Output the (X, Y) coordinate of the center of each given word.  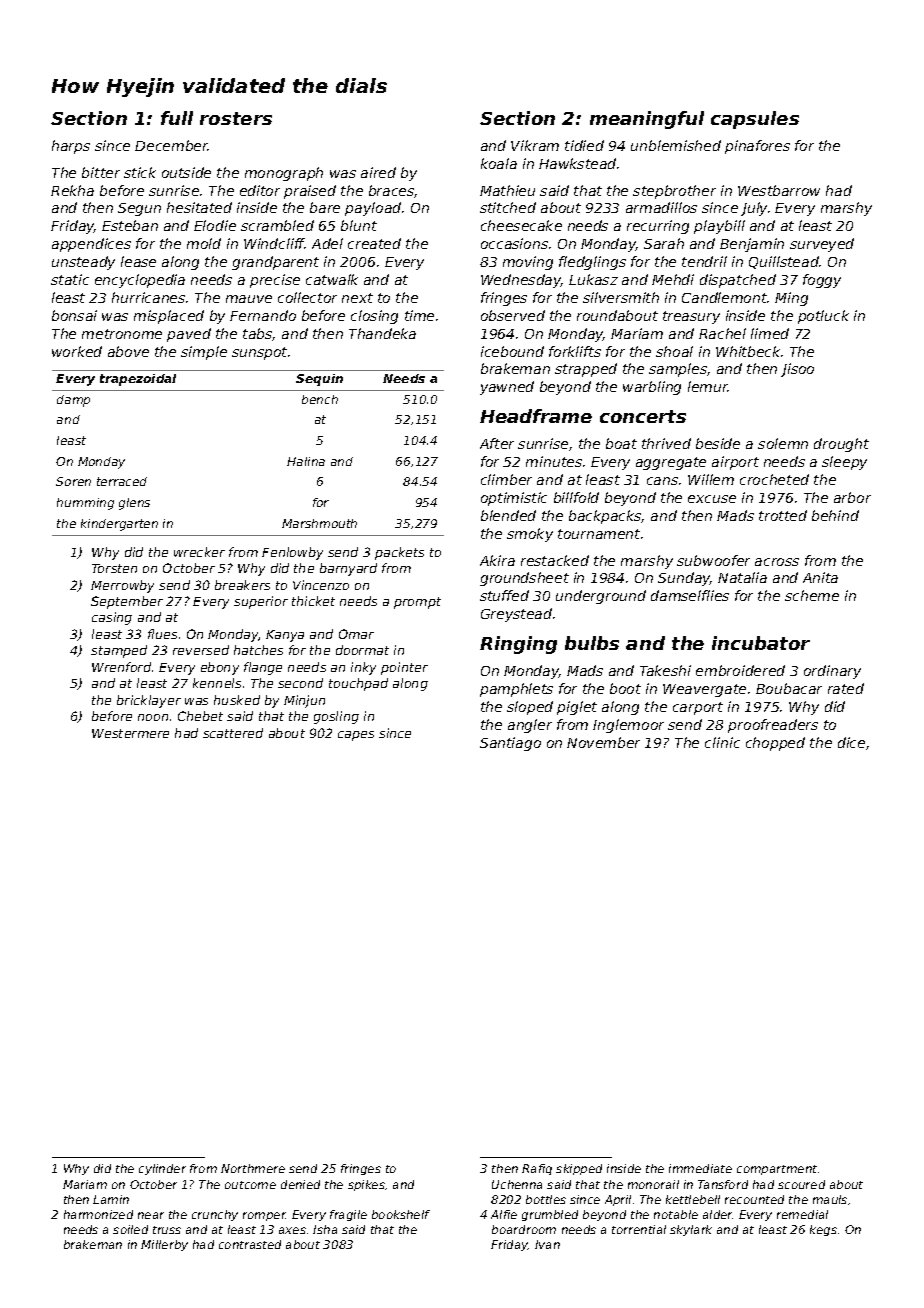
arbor (852, 497)
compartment (777, 1170)
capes (356, 736)
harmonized (98, 1214)
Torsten (114, 568)
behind (835, 515)
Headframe (536, 416)
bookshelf (401, 1214)
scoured (801, 1184)
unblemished (676, 145)
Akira (497, 560)
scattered (233, 733)
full (177, 118)
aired (378, 172)
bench (320, 399)
